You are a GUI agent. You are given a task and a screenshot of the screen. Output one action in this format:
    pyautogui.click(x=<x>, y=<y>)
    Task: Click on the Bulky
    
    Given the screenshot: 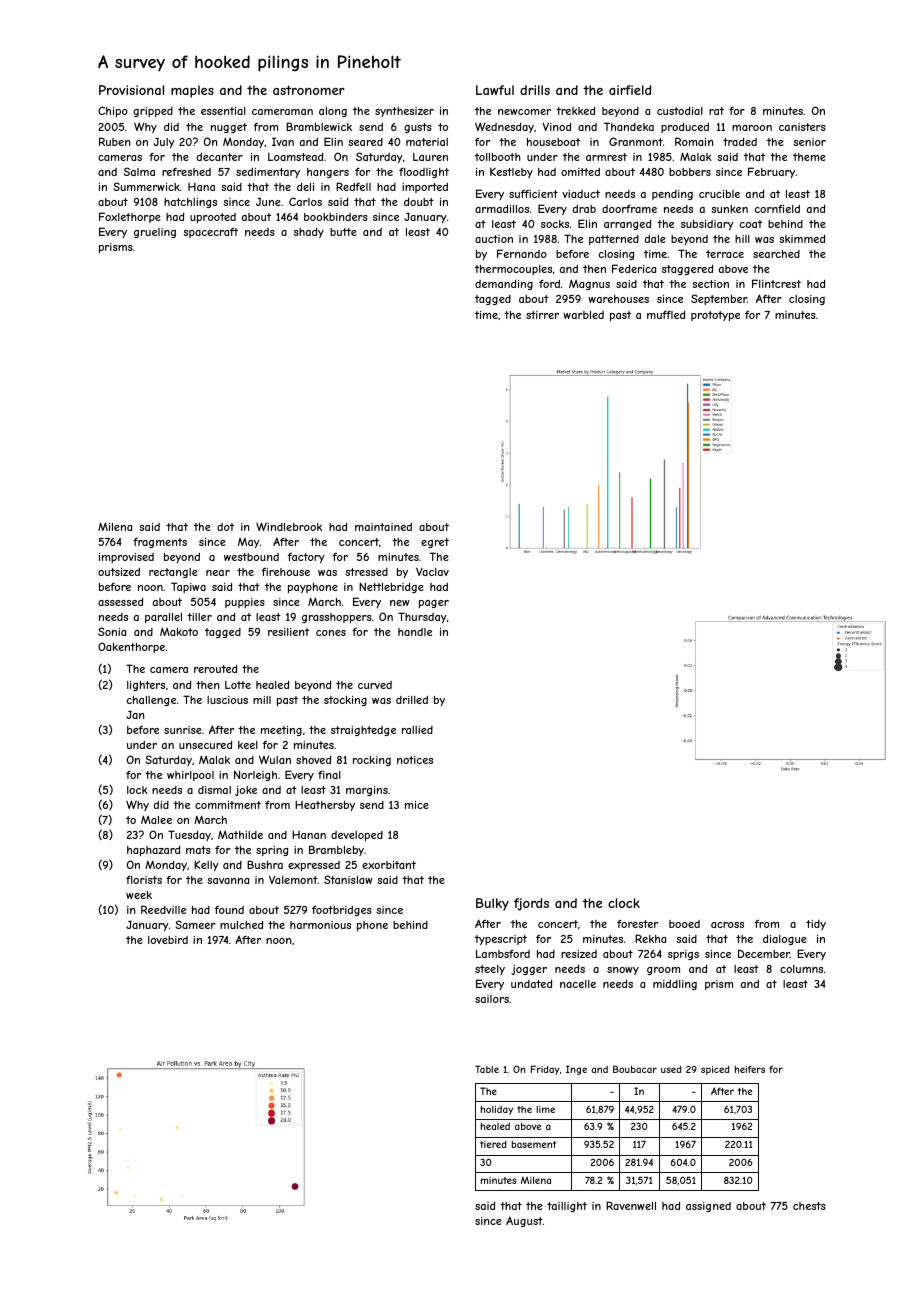 What is the action you would take?
    pyautogui.click(x=492, y=904)
